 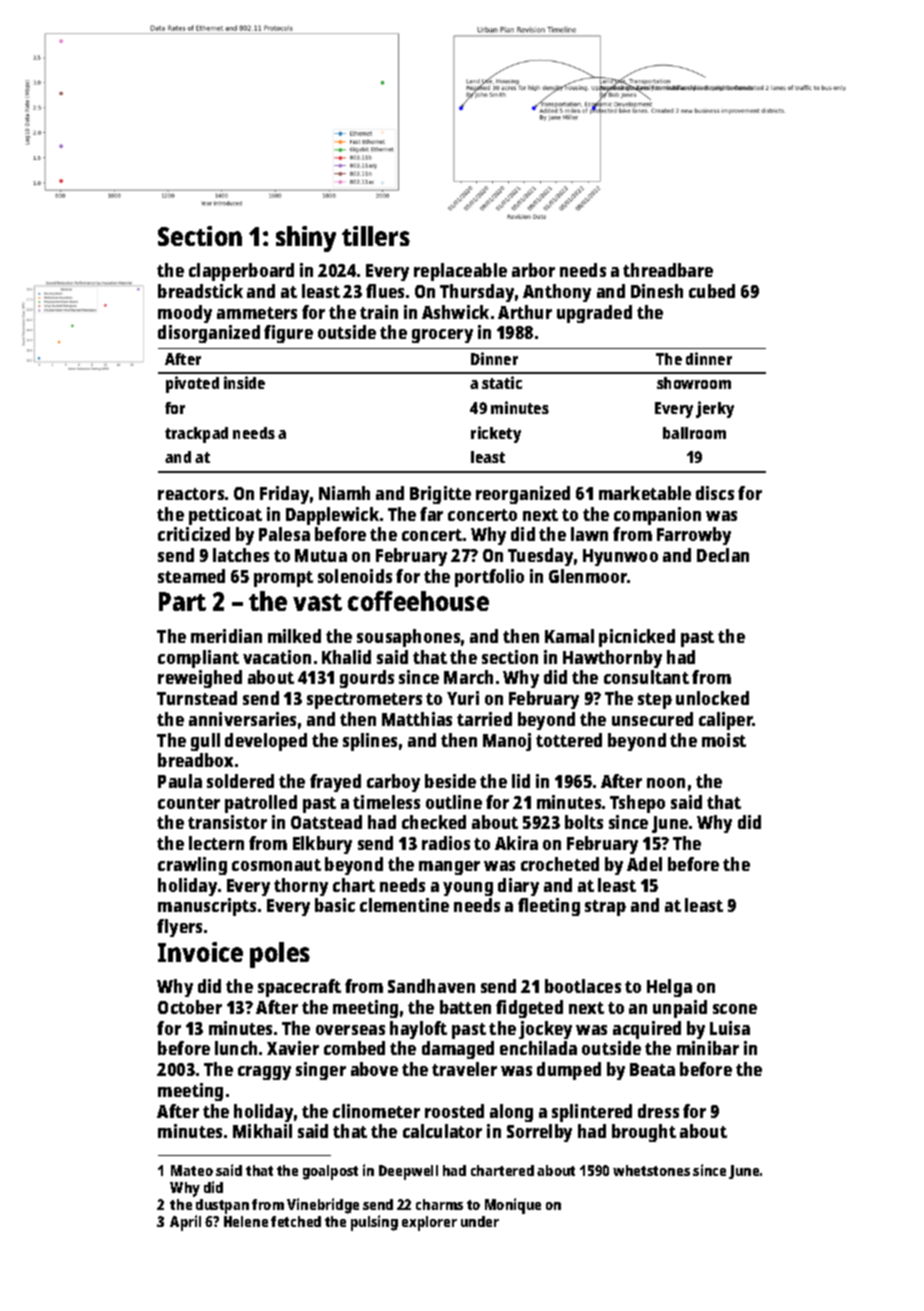 What do you see at coordinates (257, 313) in the screenshot?
I see `ammeters` at bounding box center [257, 313].
